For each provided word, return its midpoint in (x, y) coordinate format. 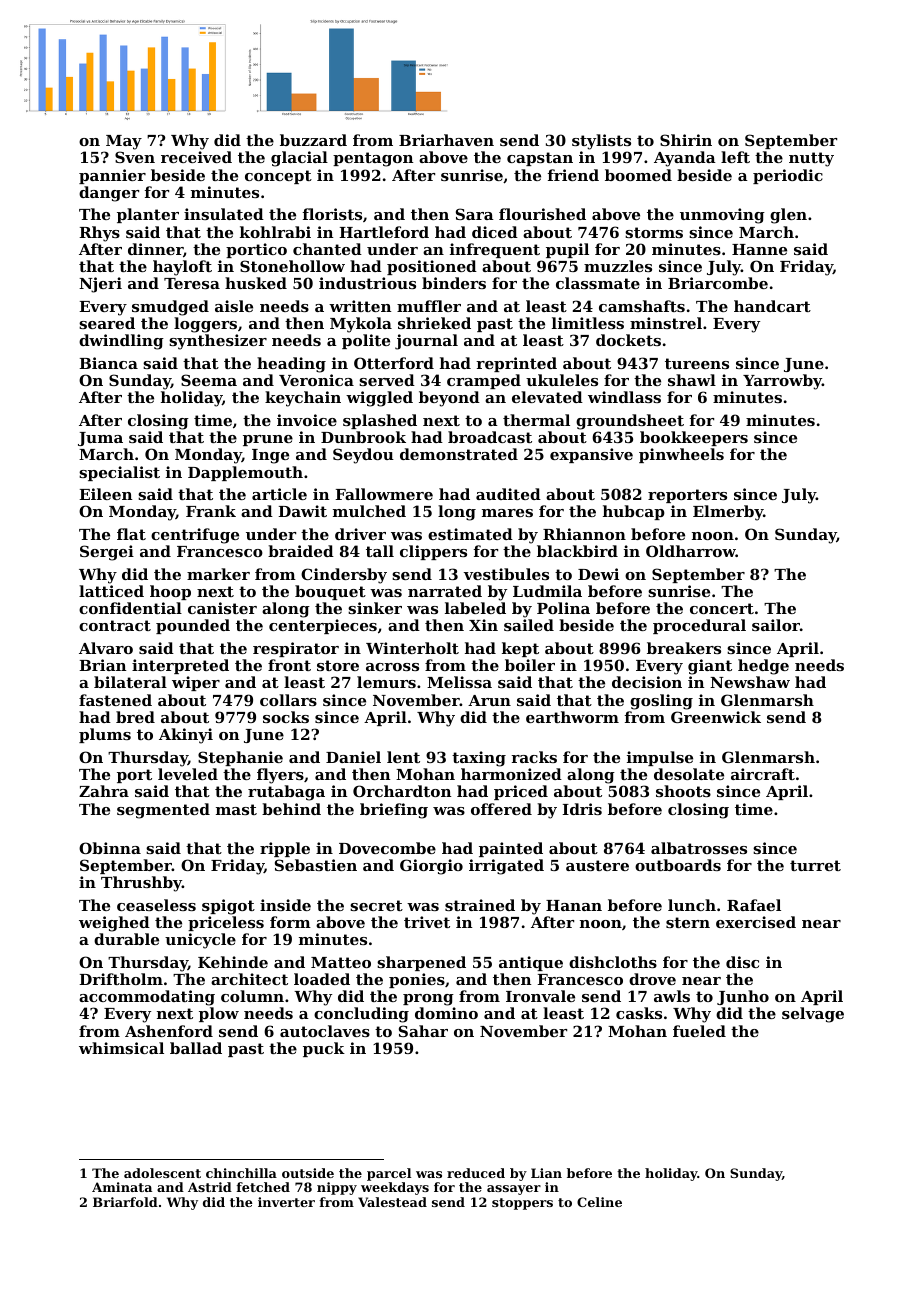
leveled (188, 774)
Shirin (686, 140)
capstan (540, 159)
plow (219, 1014)
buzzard (313, 140)
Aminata (122, 1187)
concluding (361, 1015)
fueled (699, 1031)
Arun (489, 700)
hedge (763, 667)
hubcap (634, 512)
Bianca (108, 363)
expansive (591, 455)
